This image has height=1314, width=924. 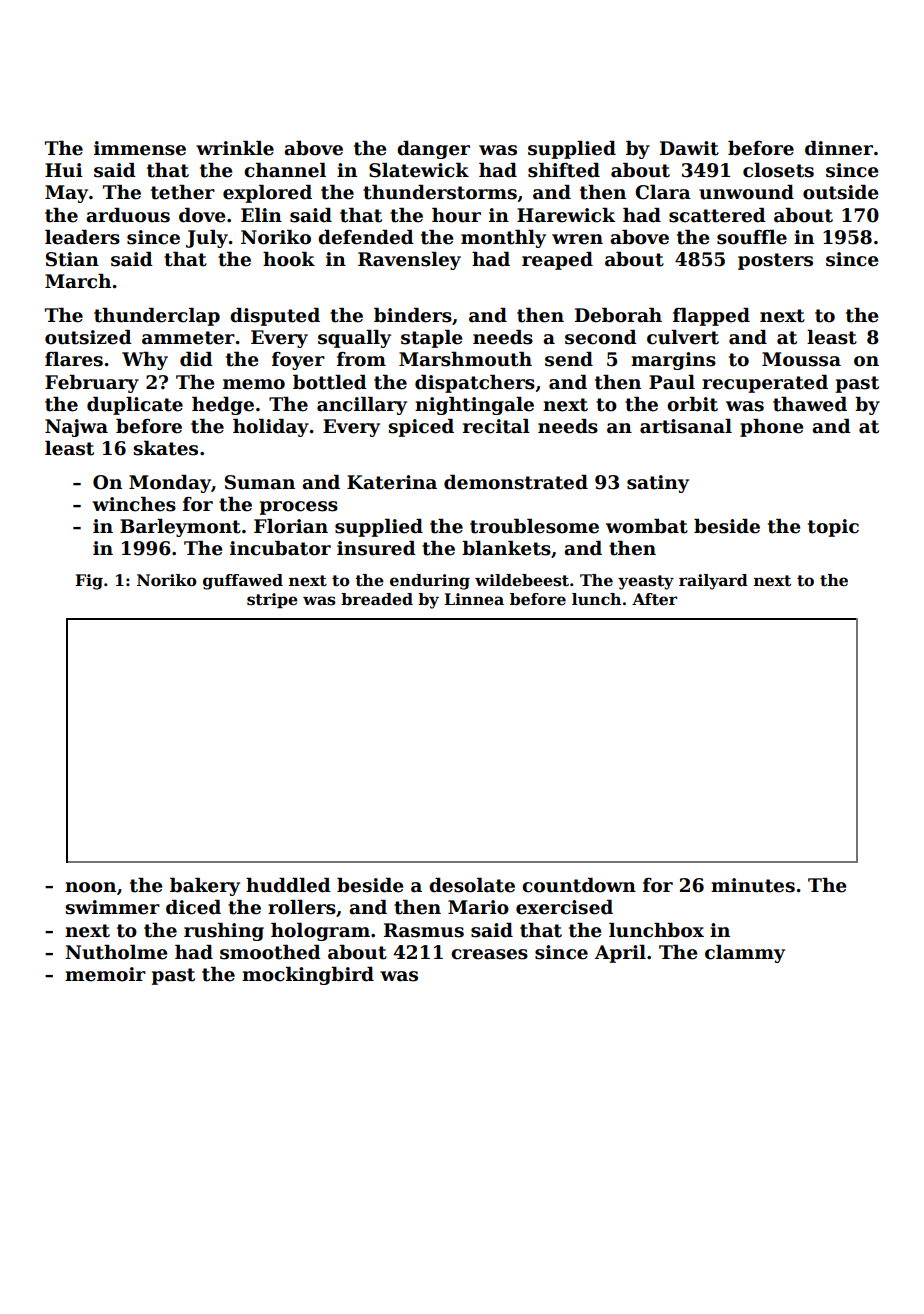 What do you see at coordinates (74, 359) in the image?
I see `flares` at bounding box center [74, 359].
